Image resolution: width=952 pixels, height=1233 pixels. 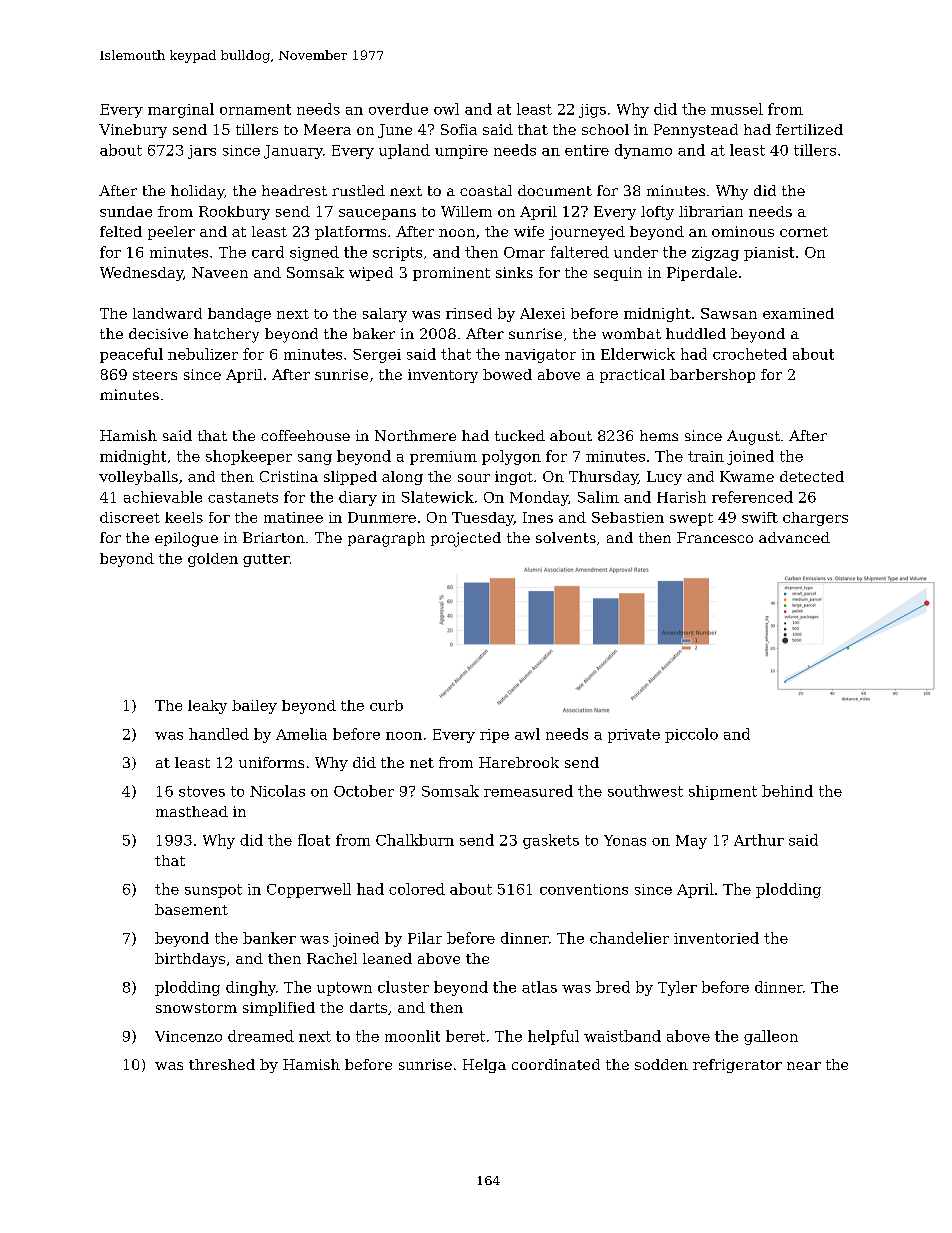 What do you see at coordinates (592, 111) in the document?
I see `jigs` at bounding box center [592, 111].
